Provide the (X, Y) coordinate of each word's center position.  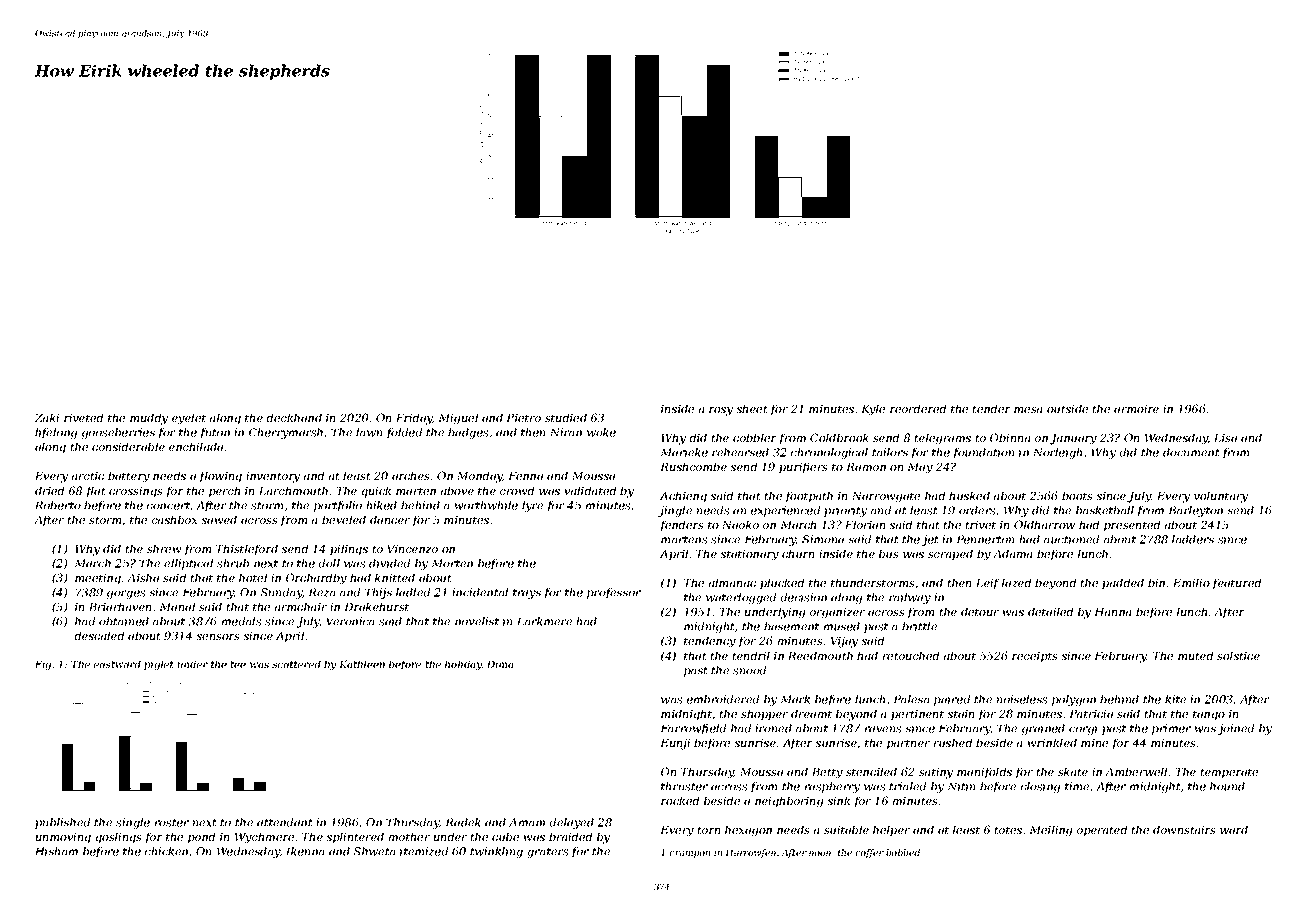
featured (1237, 583)
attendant (285, 822)
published (62, 823)
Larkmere (544, 621)
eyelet (189, 419)
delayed (571, 823)
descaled (99, 635)
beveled (344, 519)
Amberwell (1136, 771)
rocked (680, 800)
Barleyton (1196, 511)
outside (1067, 408)
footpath (809, 497)
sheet (752, 408)
